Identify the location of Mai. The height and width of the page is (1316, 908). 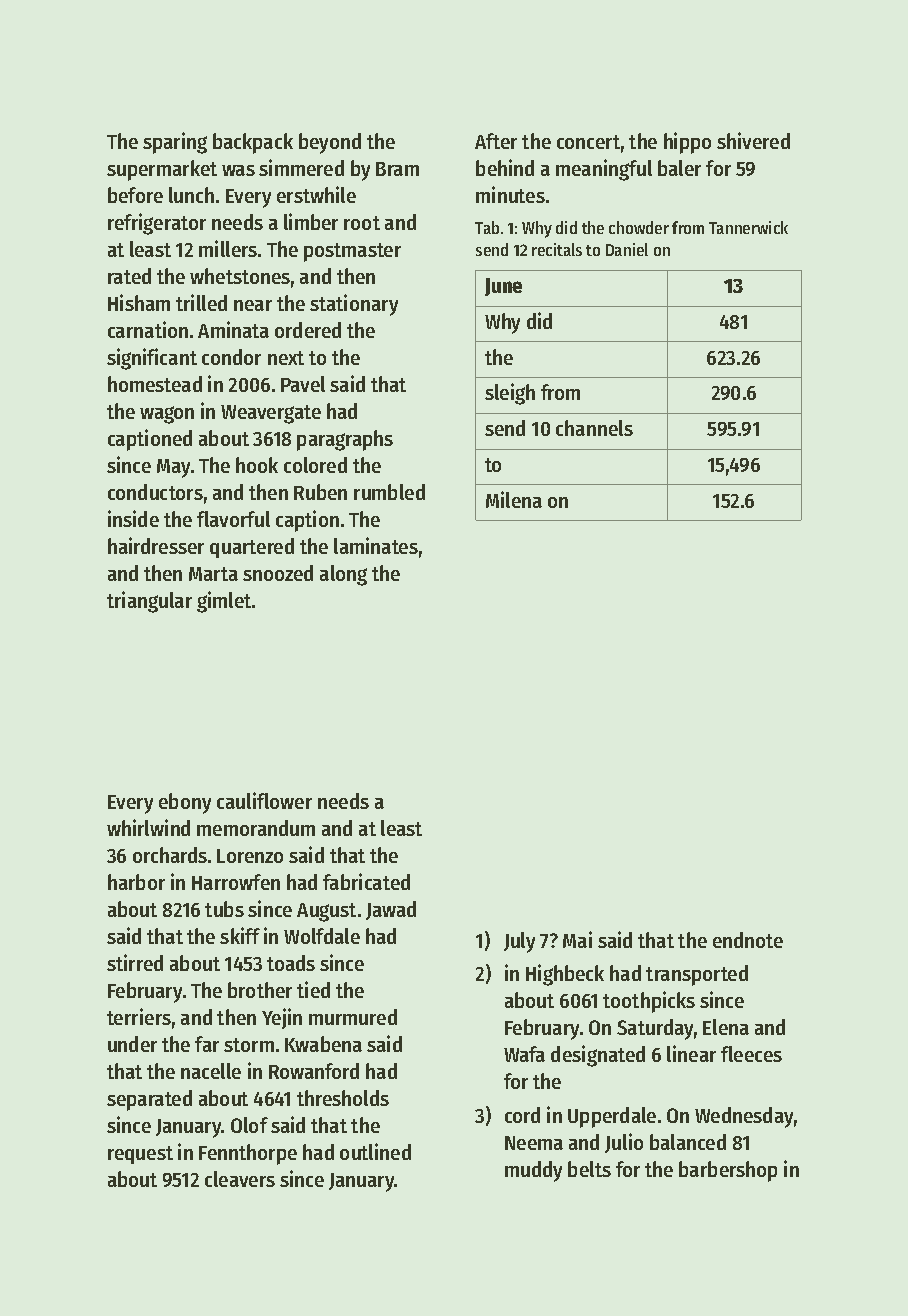
(577, 939).
